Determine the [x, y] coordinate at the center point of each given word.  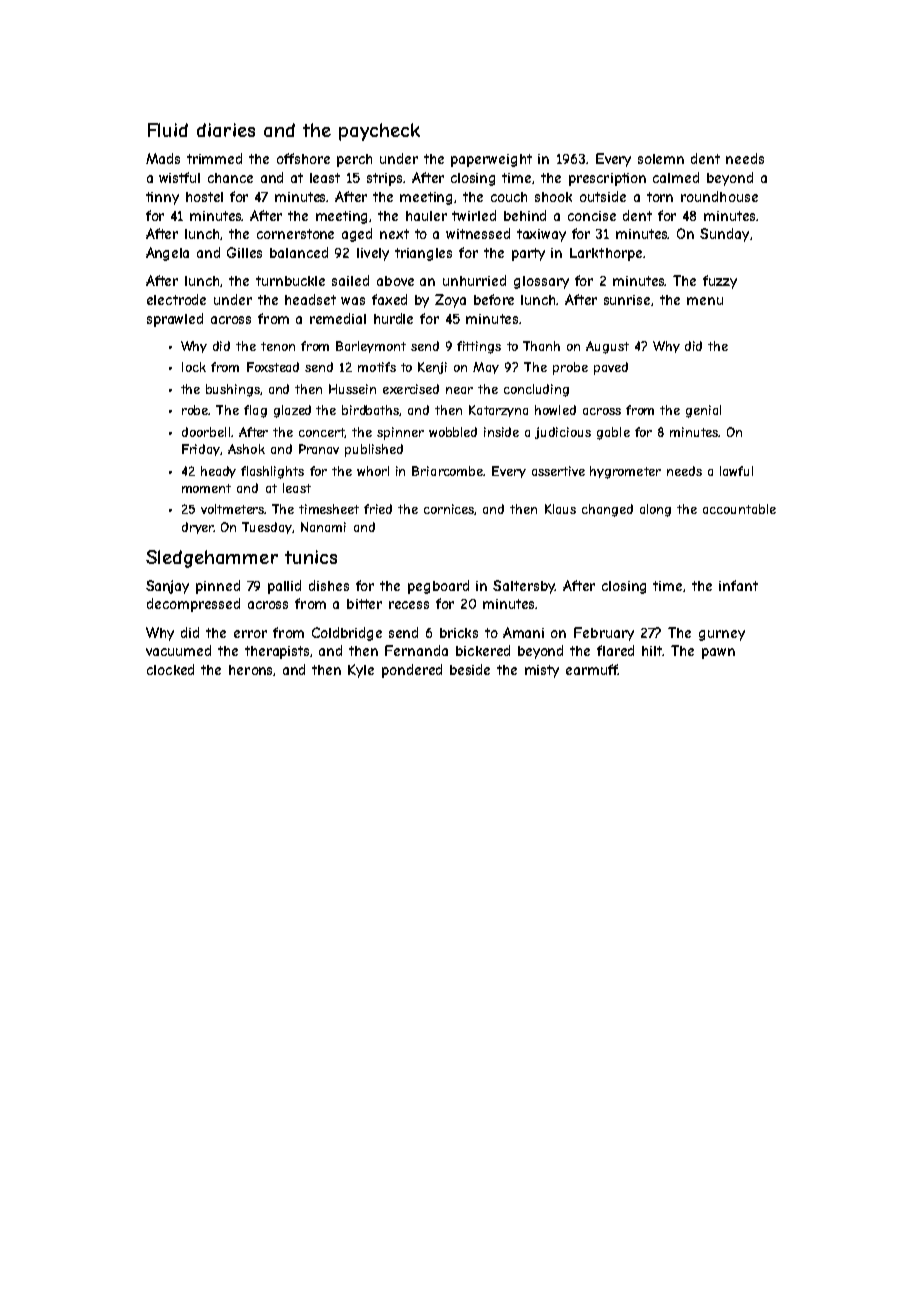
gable [613, 433]
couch [509, 197]
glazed [292, 411]
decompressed [193, 605]
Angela [167, 254]
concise [592, 216]
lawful [736, 471]
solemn [661, 159]
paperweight [491, 160]
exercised [411, 389]
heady [218, 472]
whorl [373, 471]
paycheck [379, 132]
